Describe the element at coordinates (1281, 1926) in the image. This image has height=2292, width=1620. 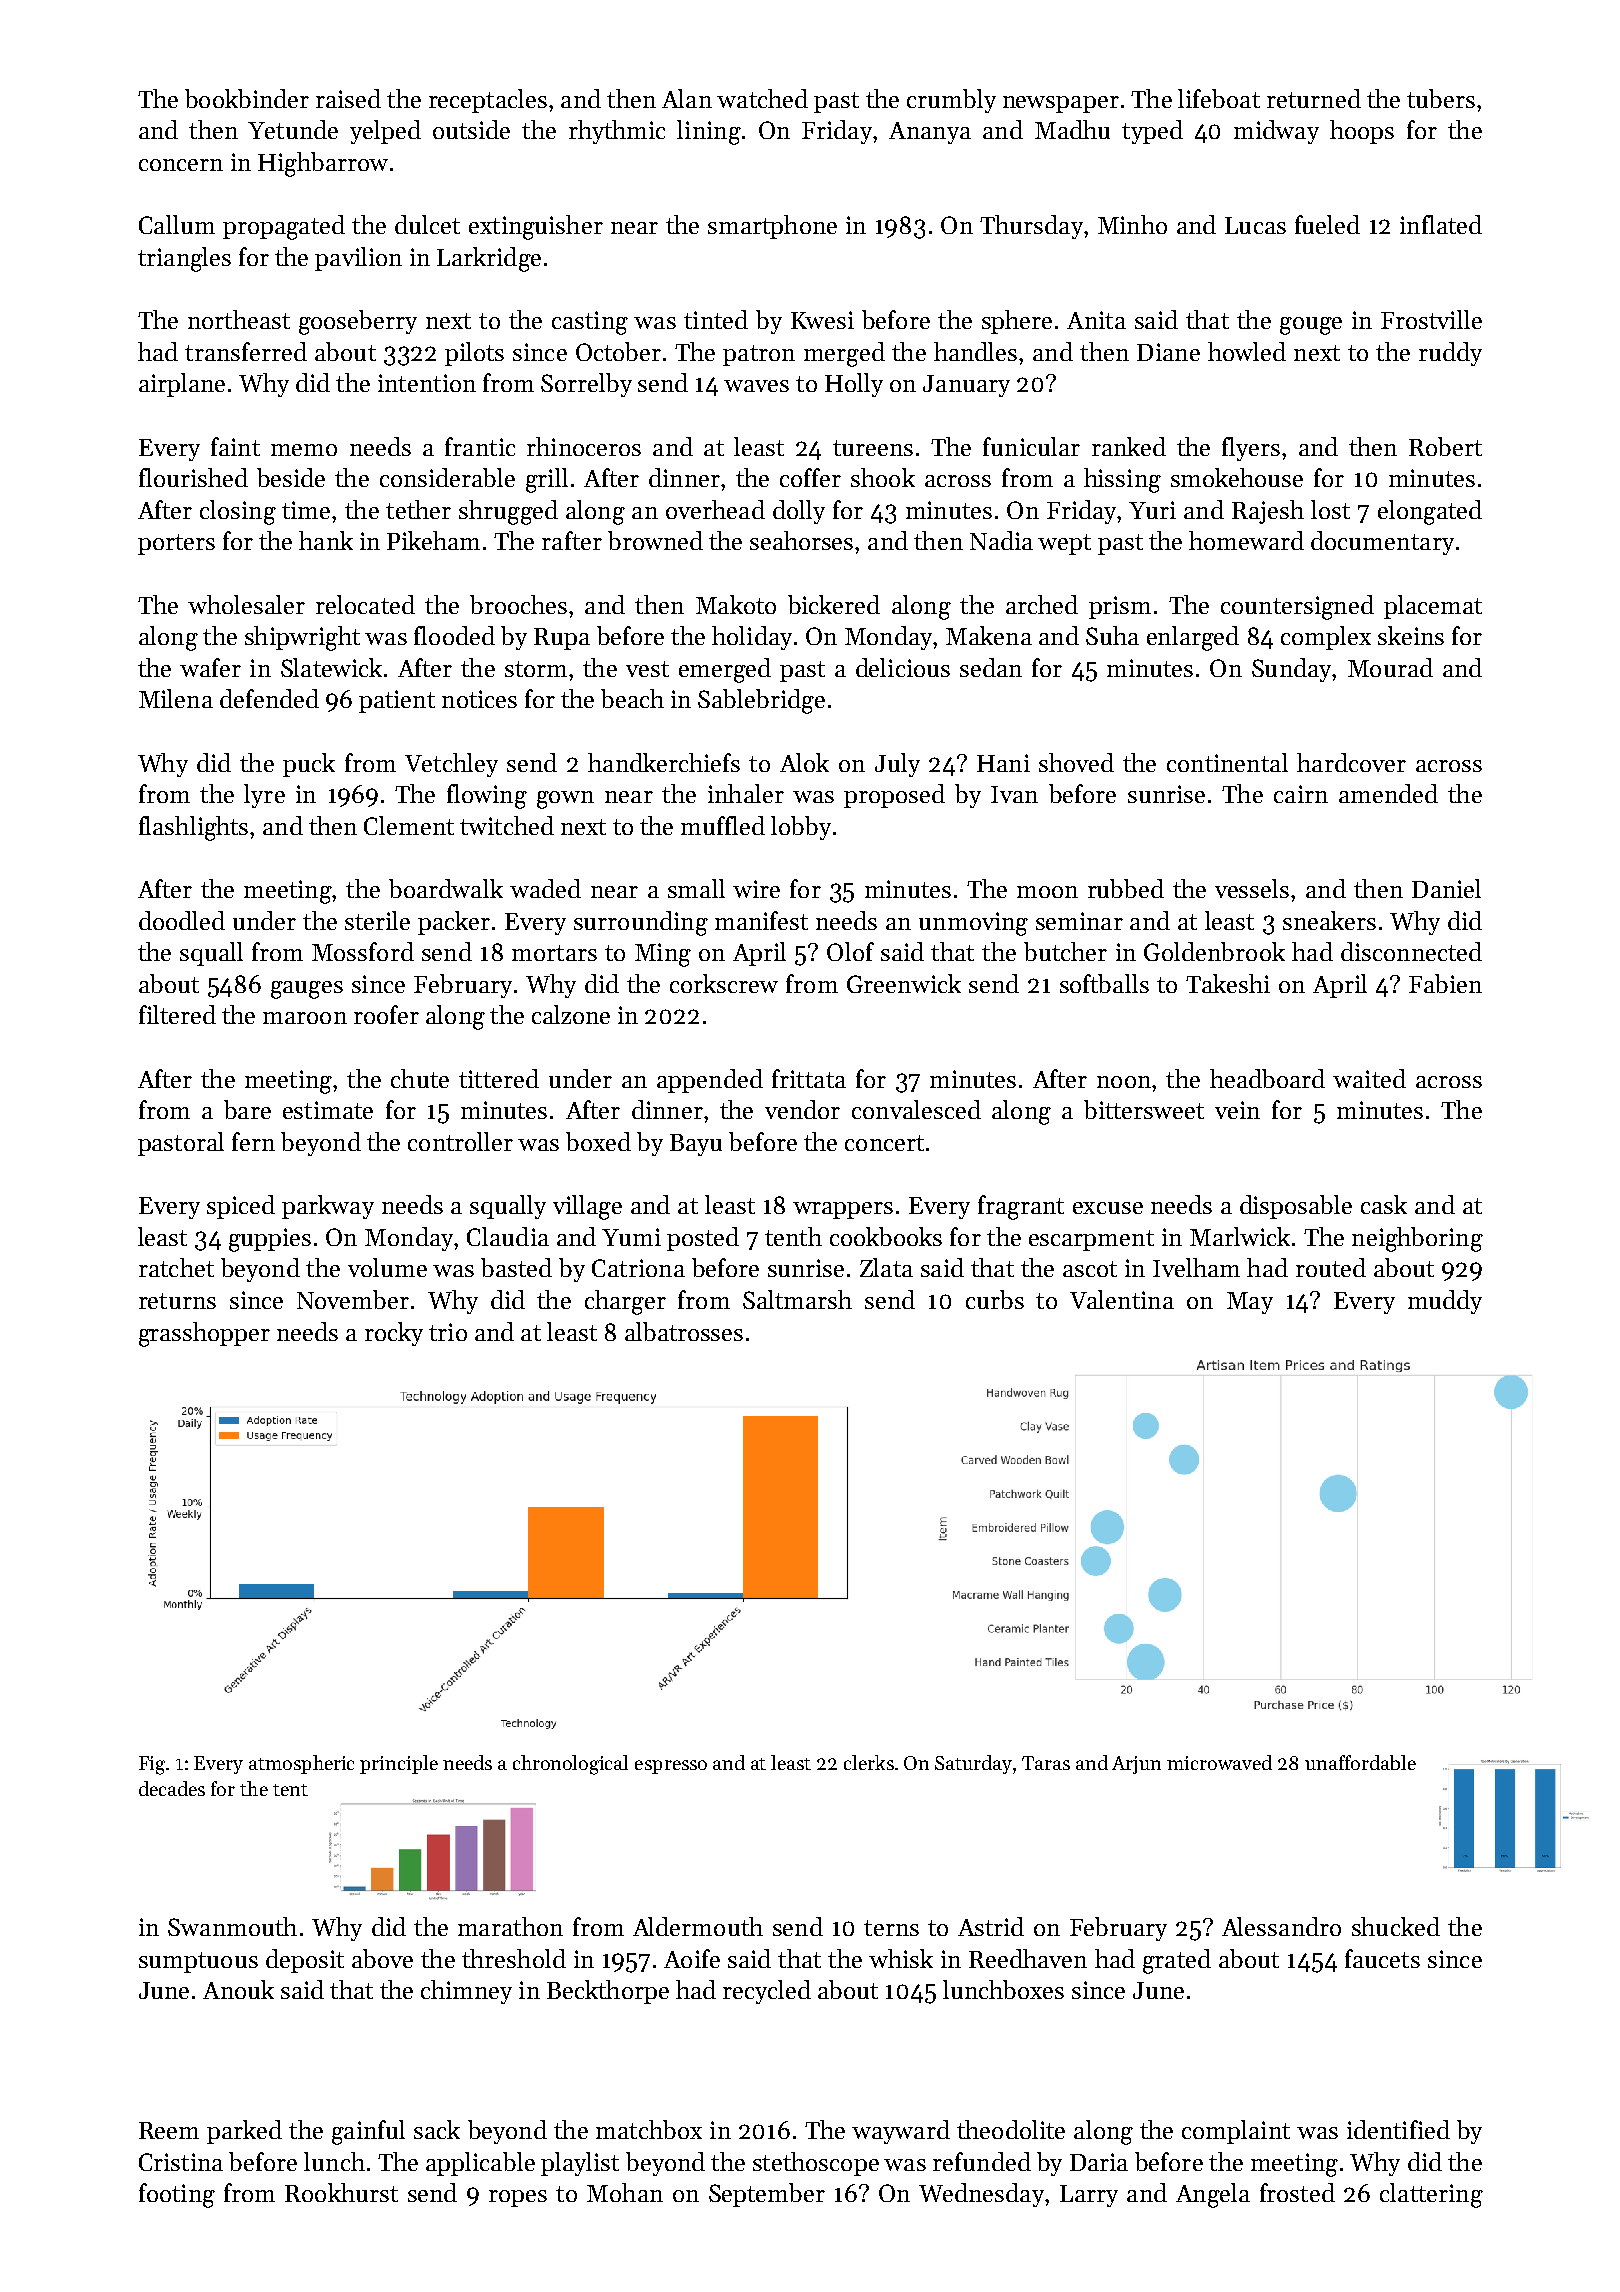
I see `Alessandro` at that location.
